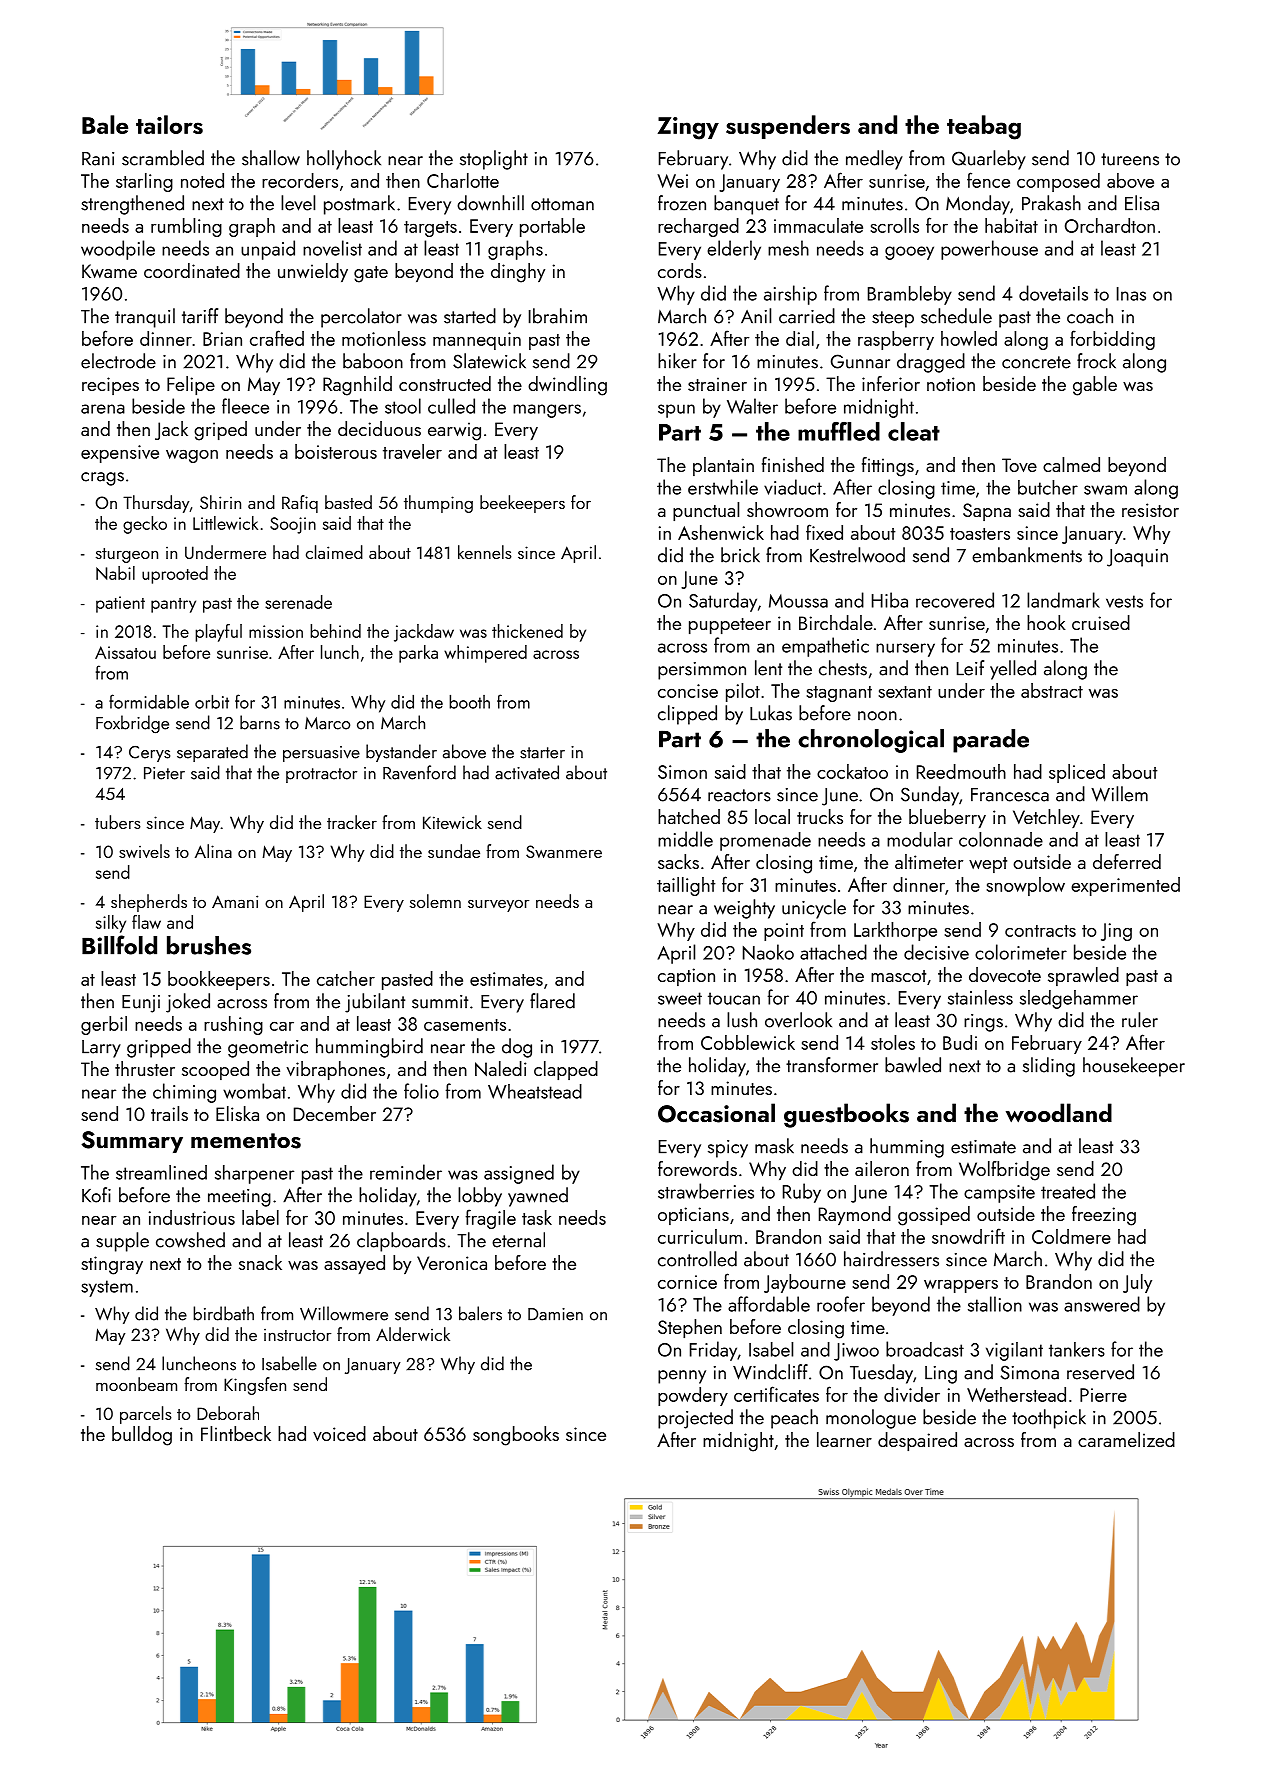 This image has width=1266, height=1790. I want to click on postmark, so click(359, 205).
